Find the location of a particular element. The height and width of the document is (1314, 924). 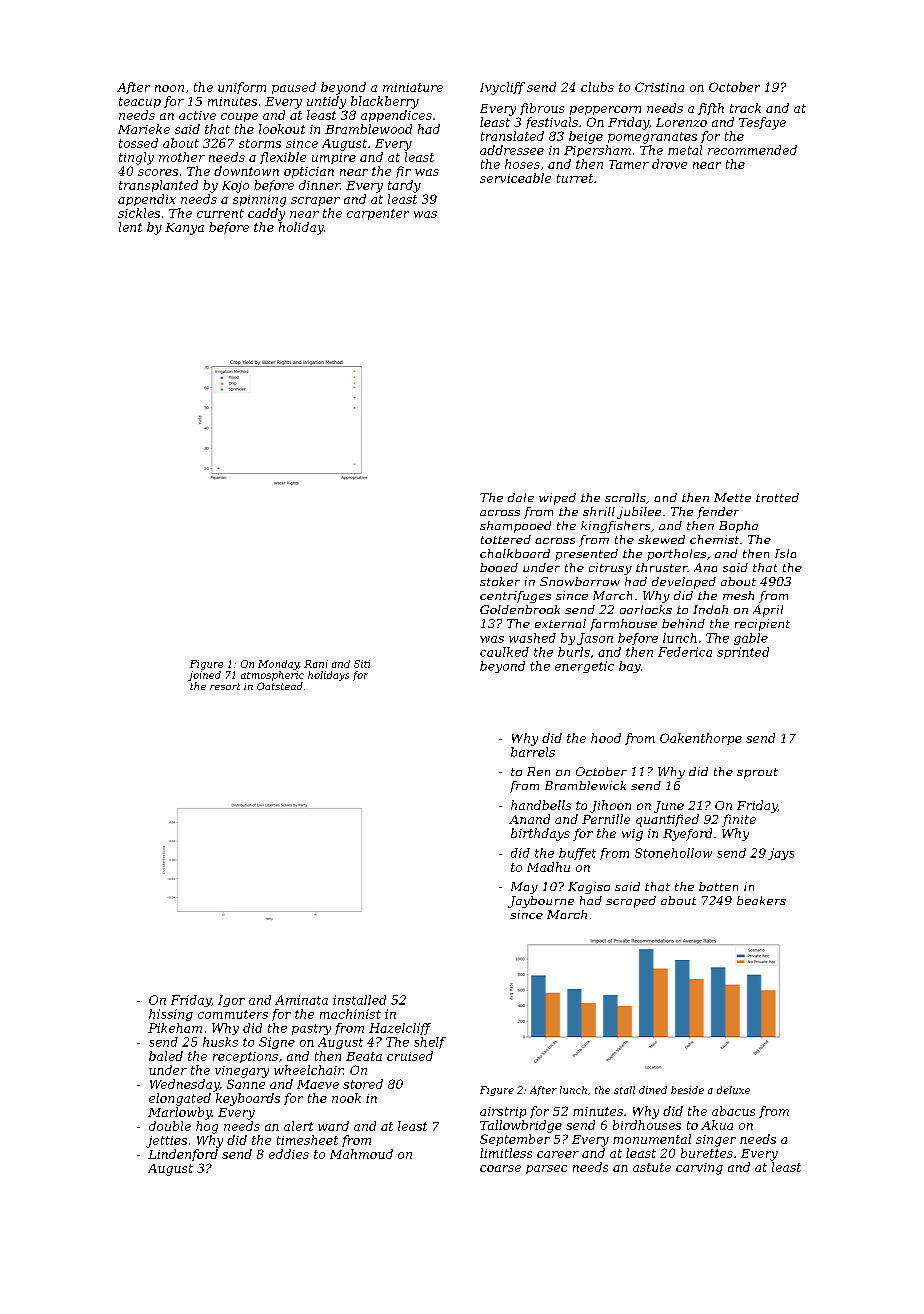

eddies is located at coordinates (289, 1154).
